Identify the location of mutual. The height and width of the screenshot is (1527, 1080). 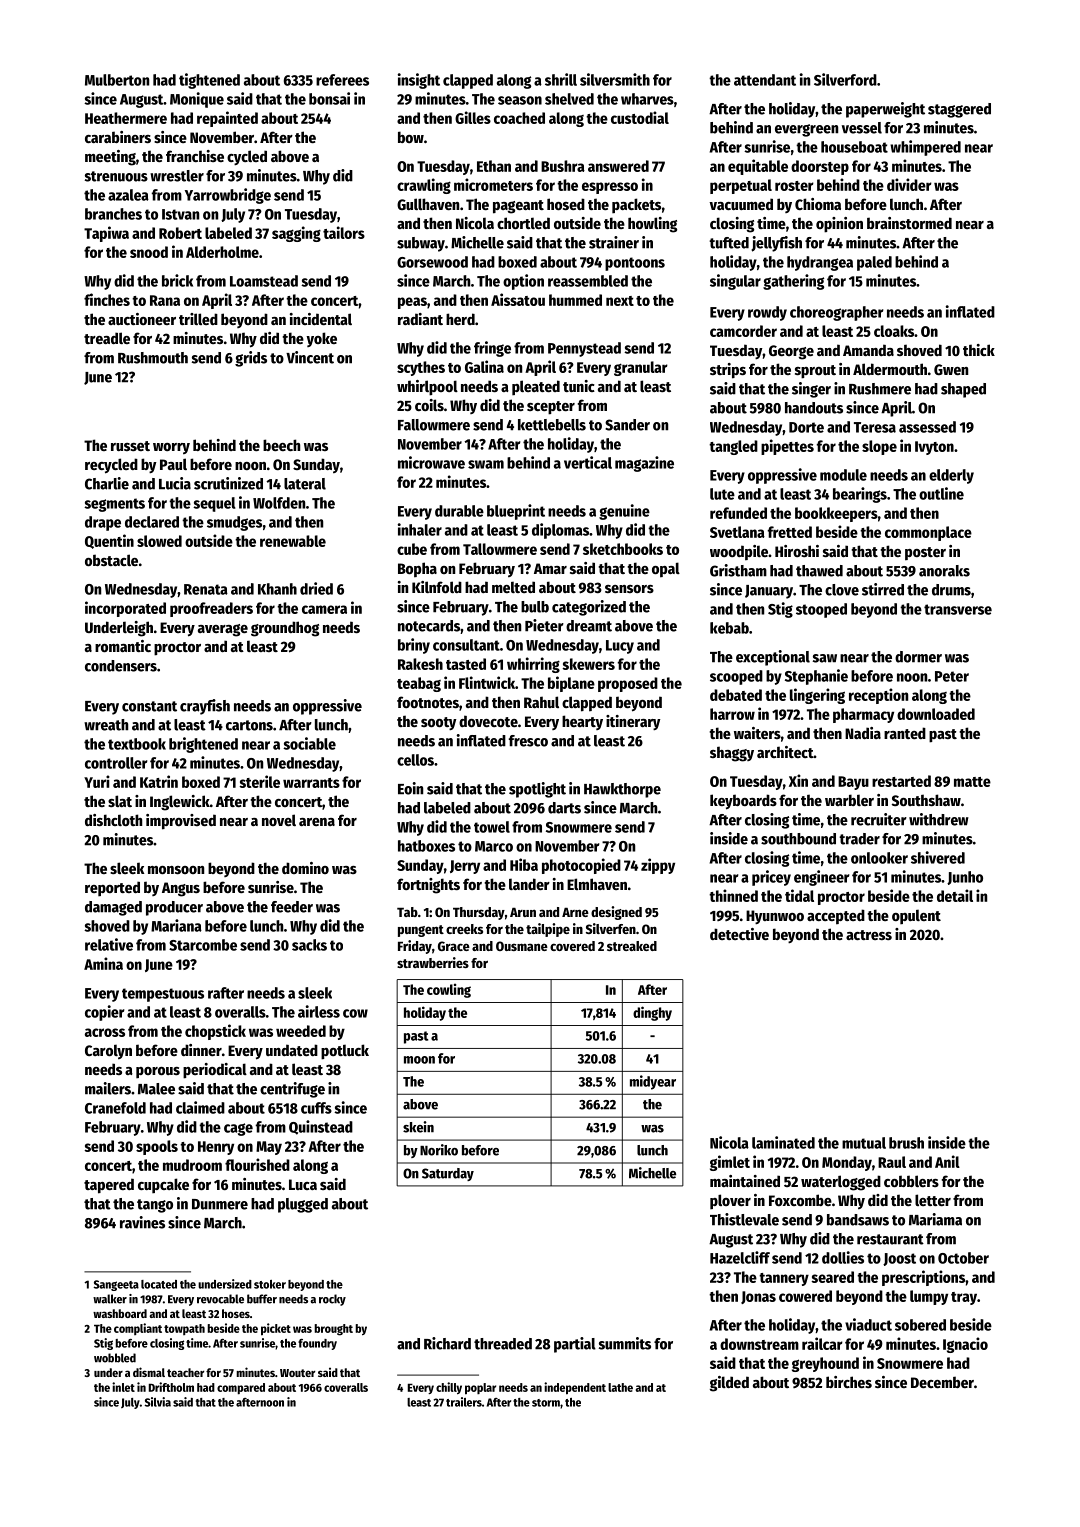
(864, 1143).
